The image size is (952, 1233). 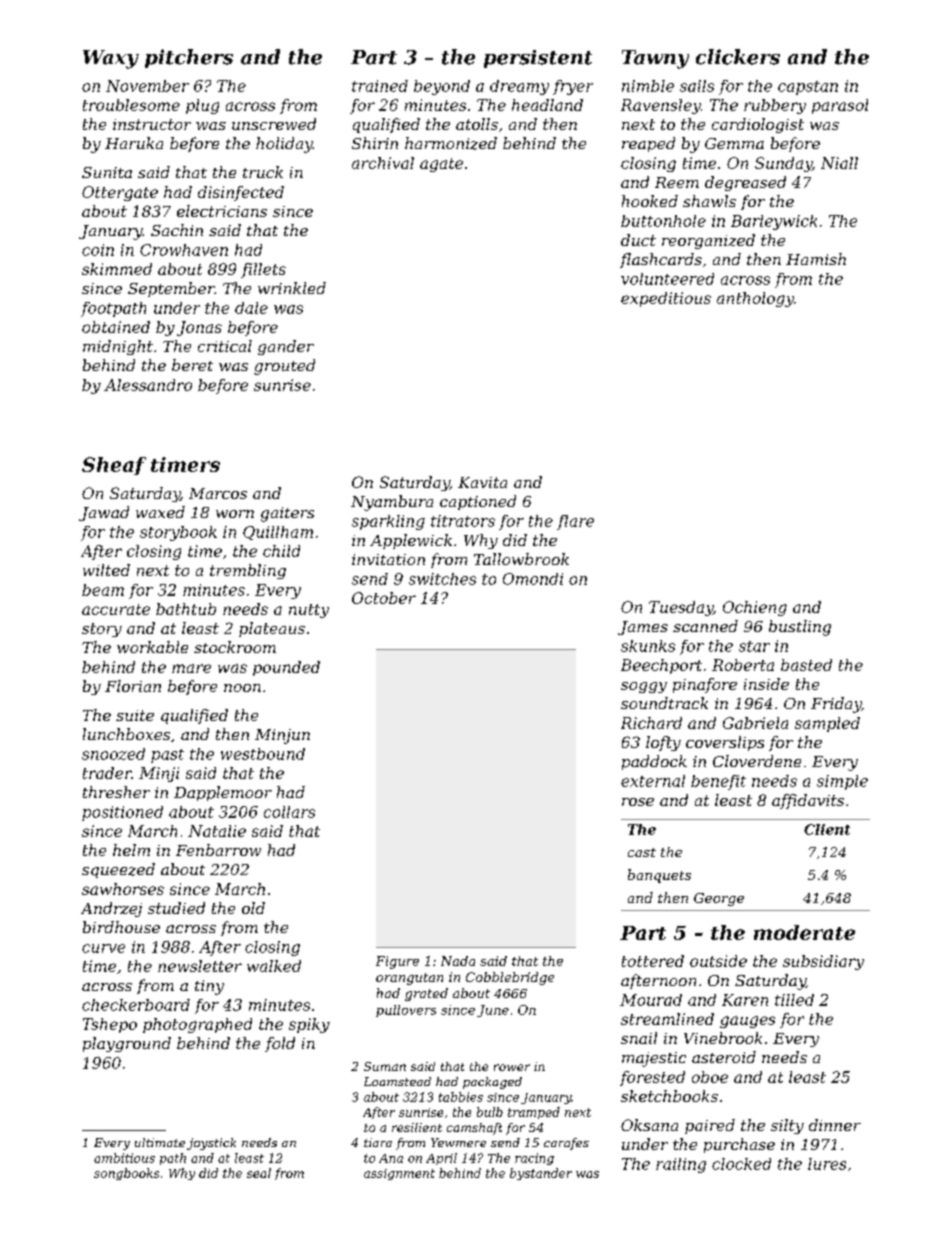 What do you see at coordinates (286, 347) in the screenshot?
I see `gander` at bounding box center [286, 347].
